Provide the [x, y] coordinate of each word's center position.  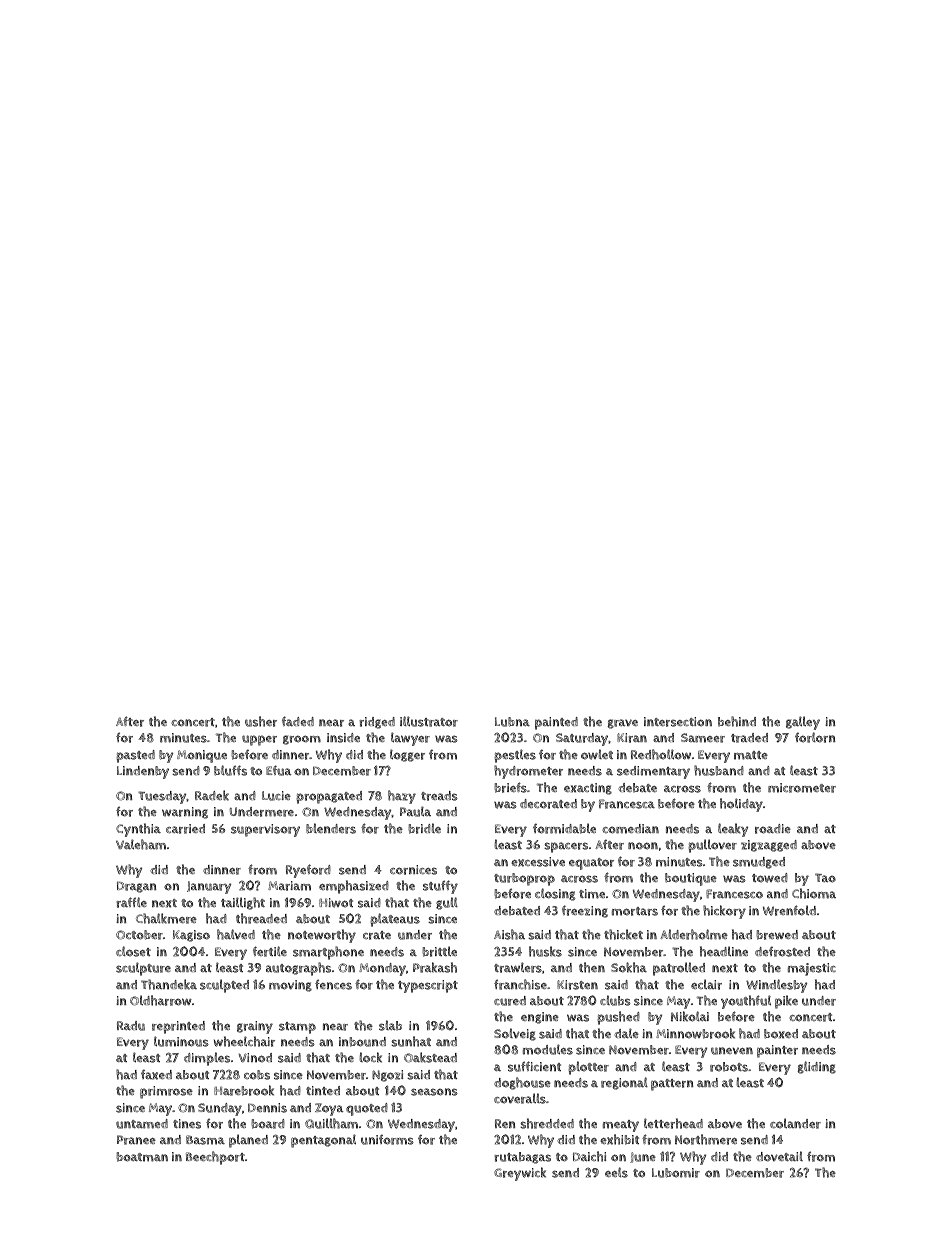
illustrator [429, 721]
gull [447, 903]
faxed [156, 1074]
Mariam [289, 886]
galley [803, 723]
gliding [816, 1067]
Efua [279, 770]
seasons [434, 1092]
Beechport [215, 1158]
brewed [777, 935]
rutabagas [522, 1158]
